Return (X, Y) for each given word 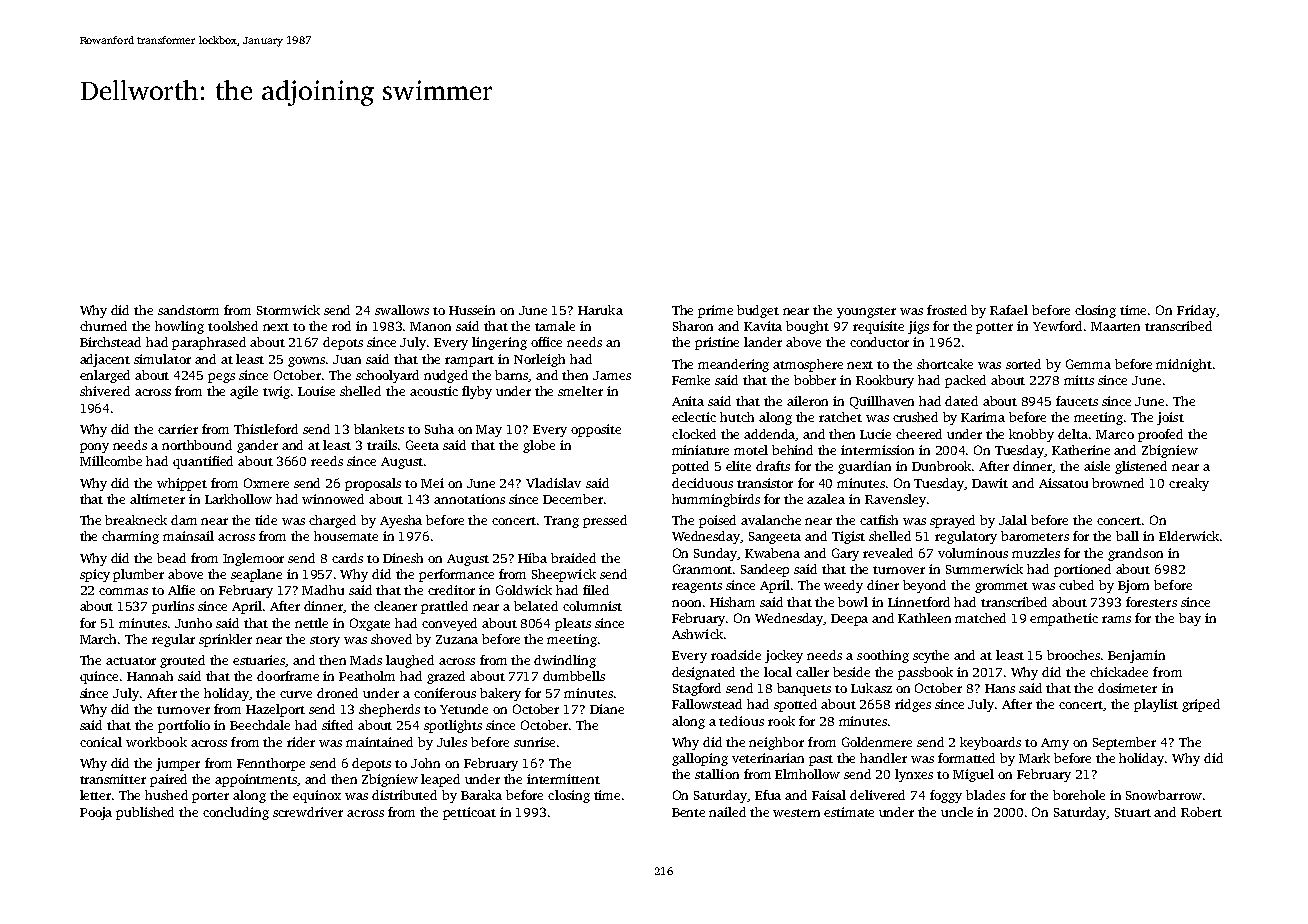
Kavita (763, 326)
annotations (469, 499)
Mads (366, 660)
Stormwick (288, 310)
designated (703, 673)
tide (266, 520)
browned (1118, 483)
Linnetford (919, 602)
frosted (947, 310)
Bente (688, 812)
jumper (178, 764)
